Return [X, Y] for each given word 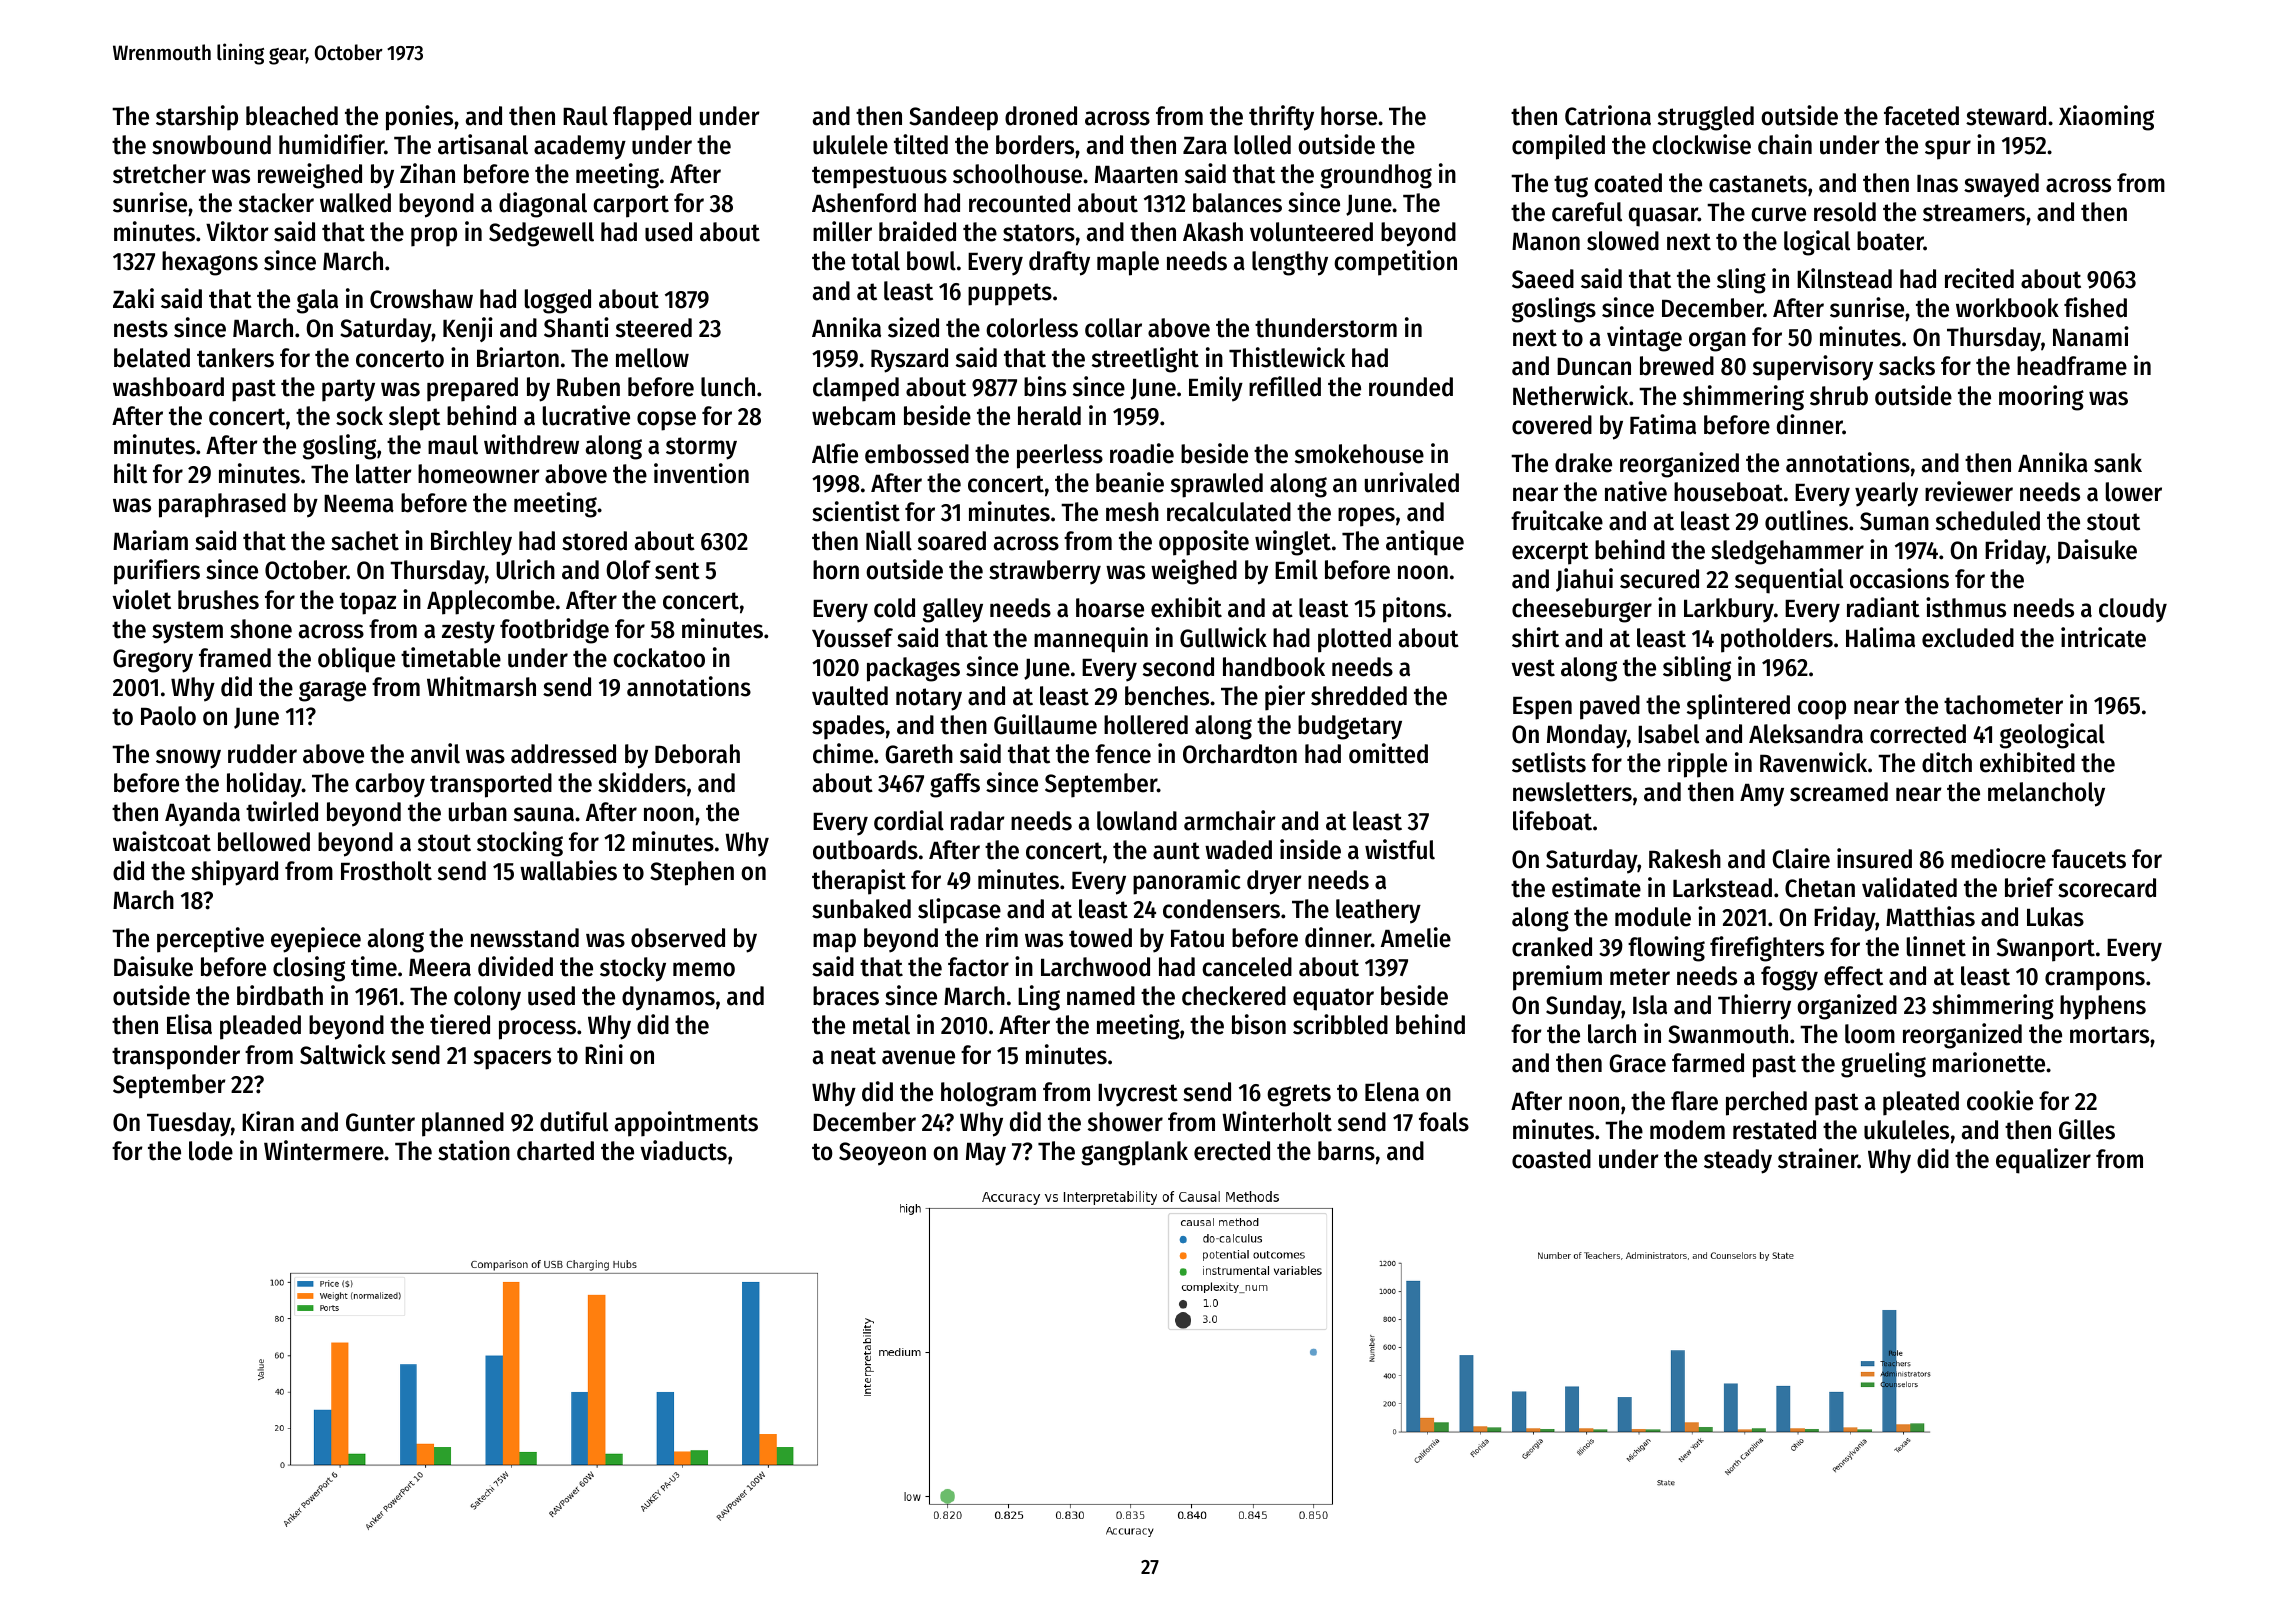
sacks [1907, 366]
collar [1113, 328]
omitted [1388, 753]
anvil [435, 753]
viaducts [683, 1150]
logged [558, 301]
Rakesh [1685, 859]
